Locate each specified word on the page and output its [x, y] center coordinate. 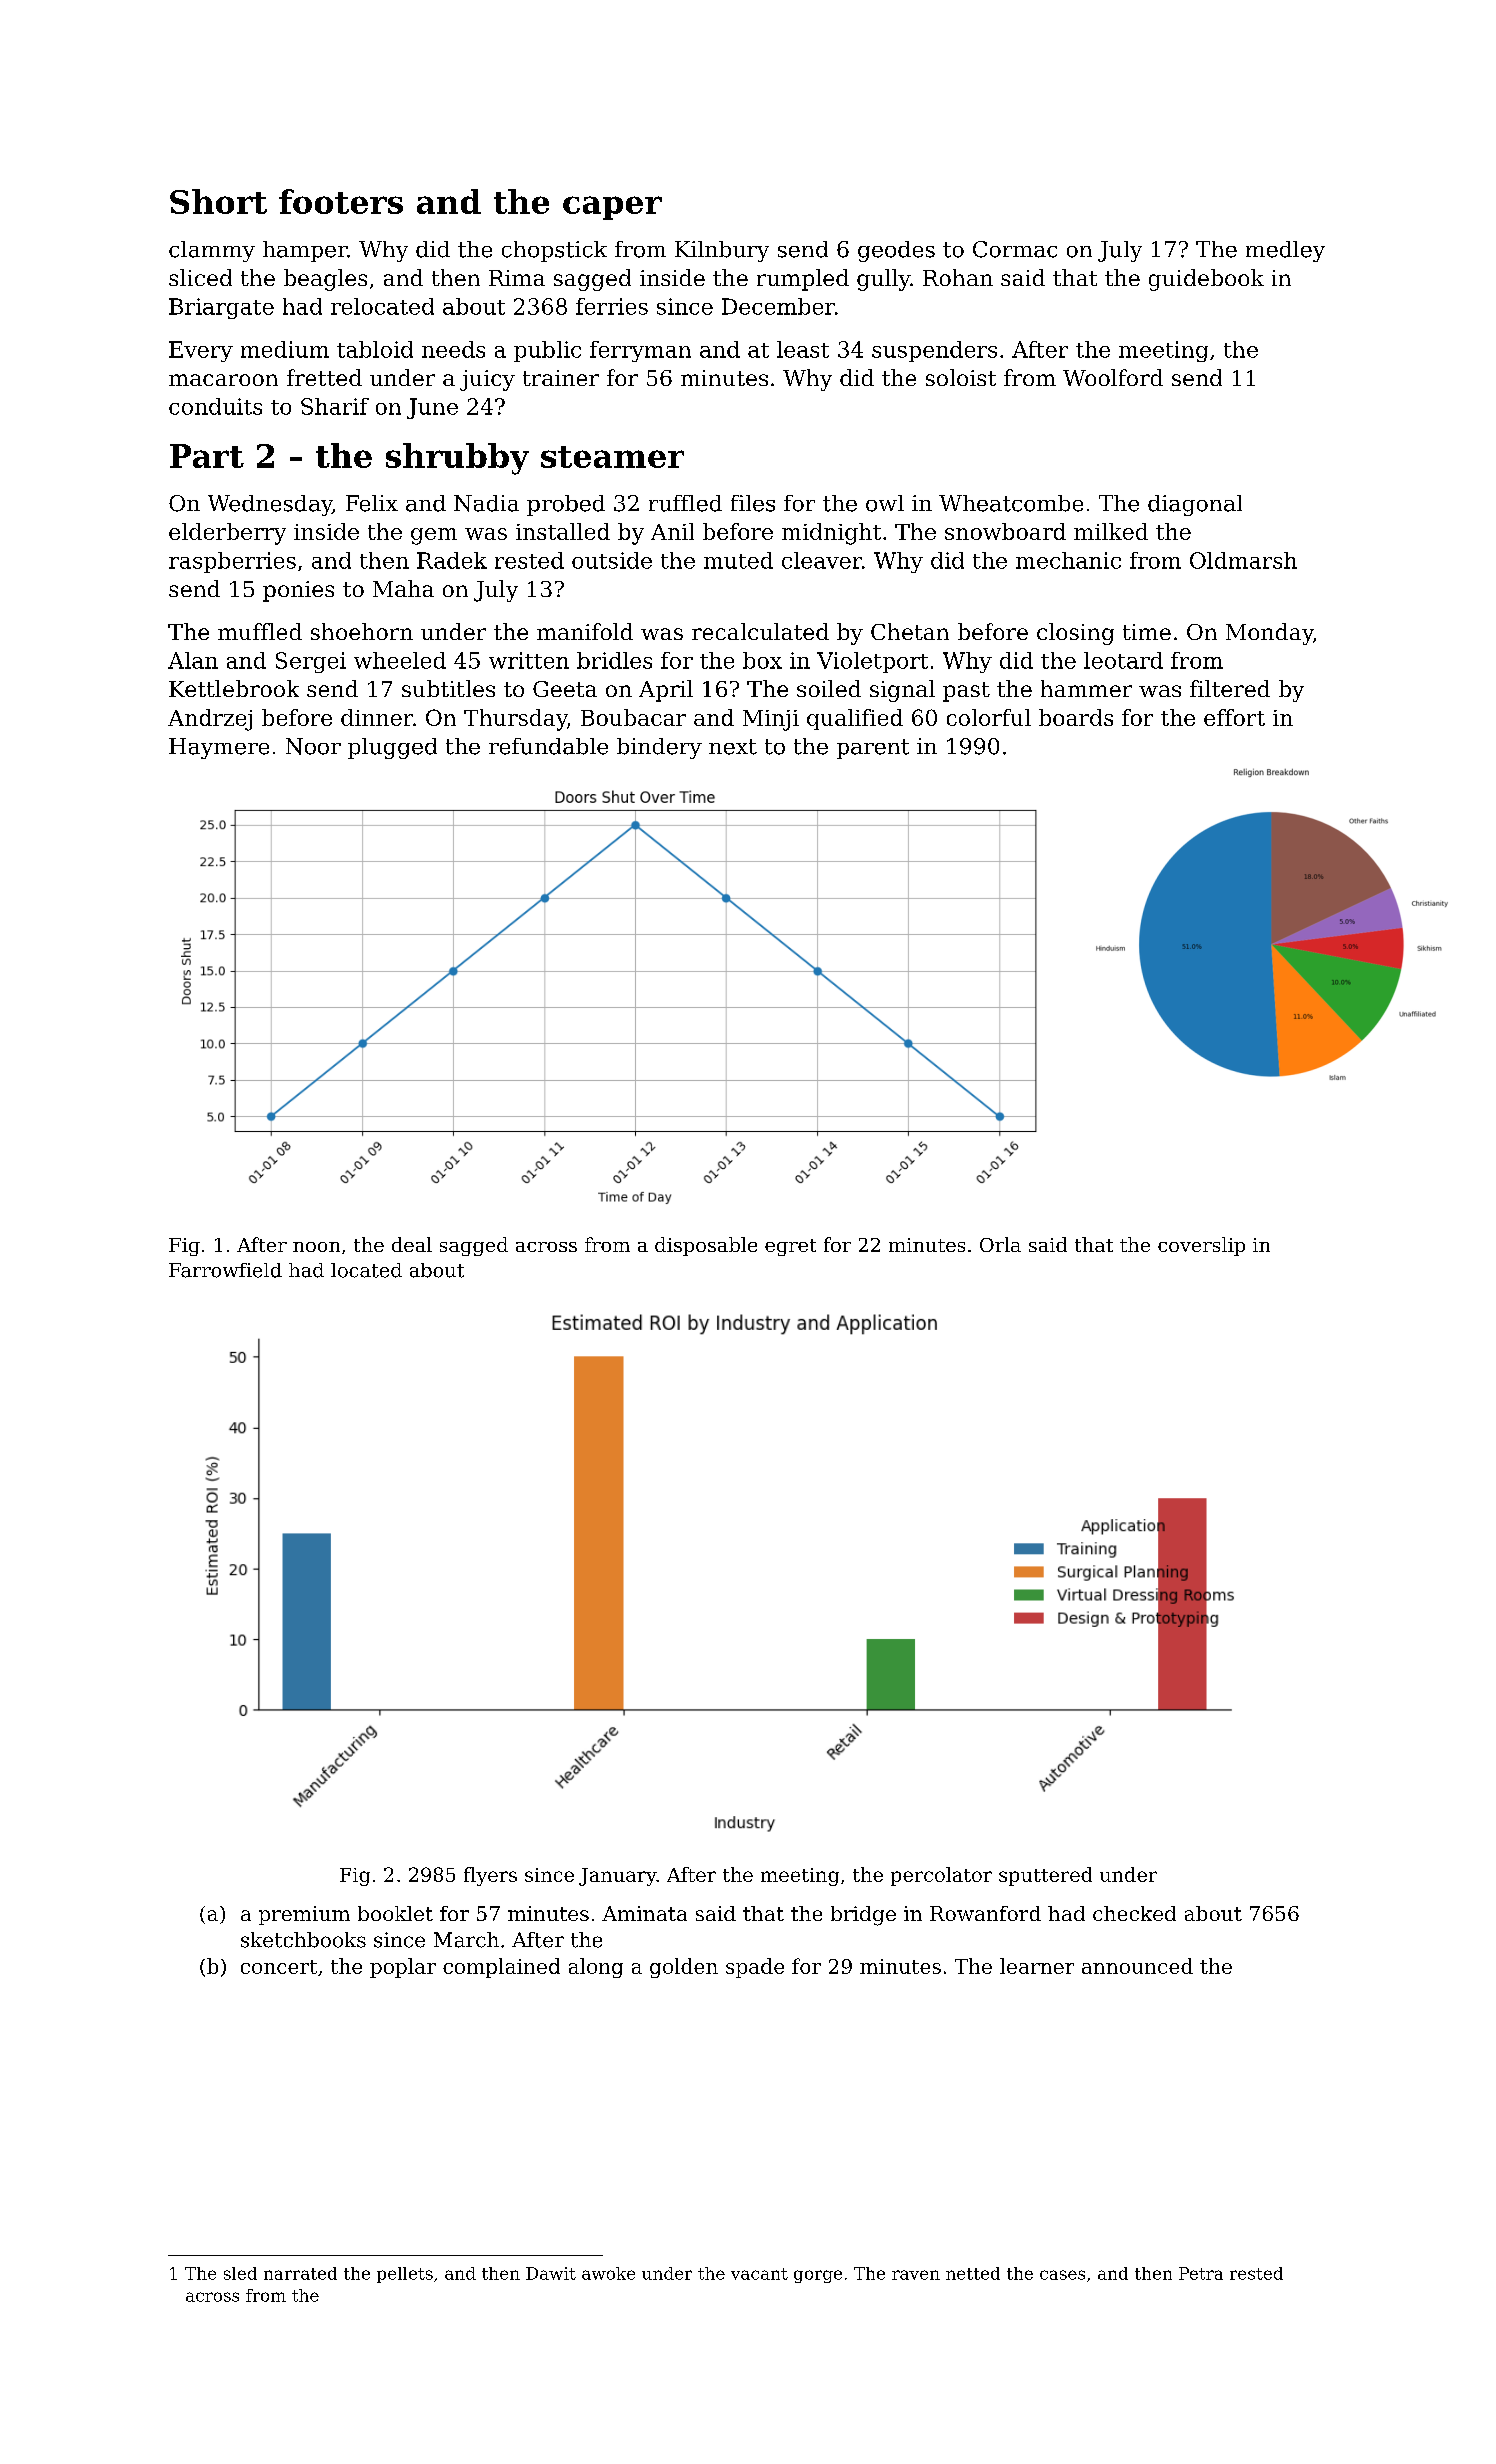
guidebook [1206, 280]
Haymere [219, 748]
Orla [1000, 1244]
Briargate [221, 308]
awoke [608, 2273]
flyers [490, 1876]
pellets [405, 2275]
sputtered [1045, 1876]
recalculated [760, 631]
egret [790, 1247]
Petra [1201, 2273]
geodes [896, 251]
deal [412, 1244]
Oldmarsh [1243, 560]
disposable [706, 1246]
